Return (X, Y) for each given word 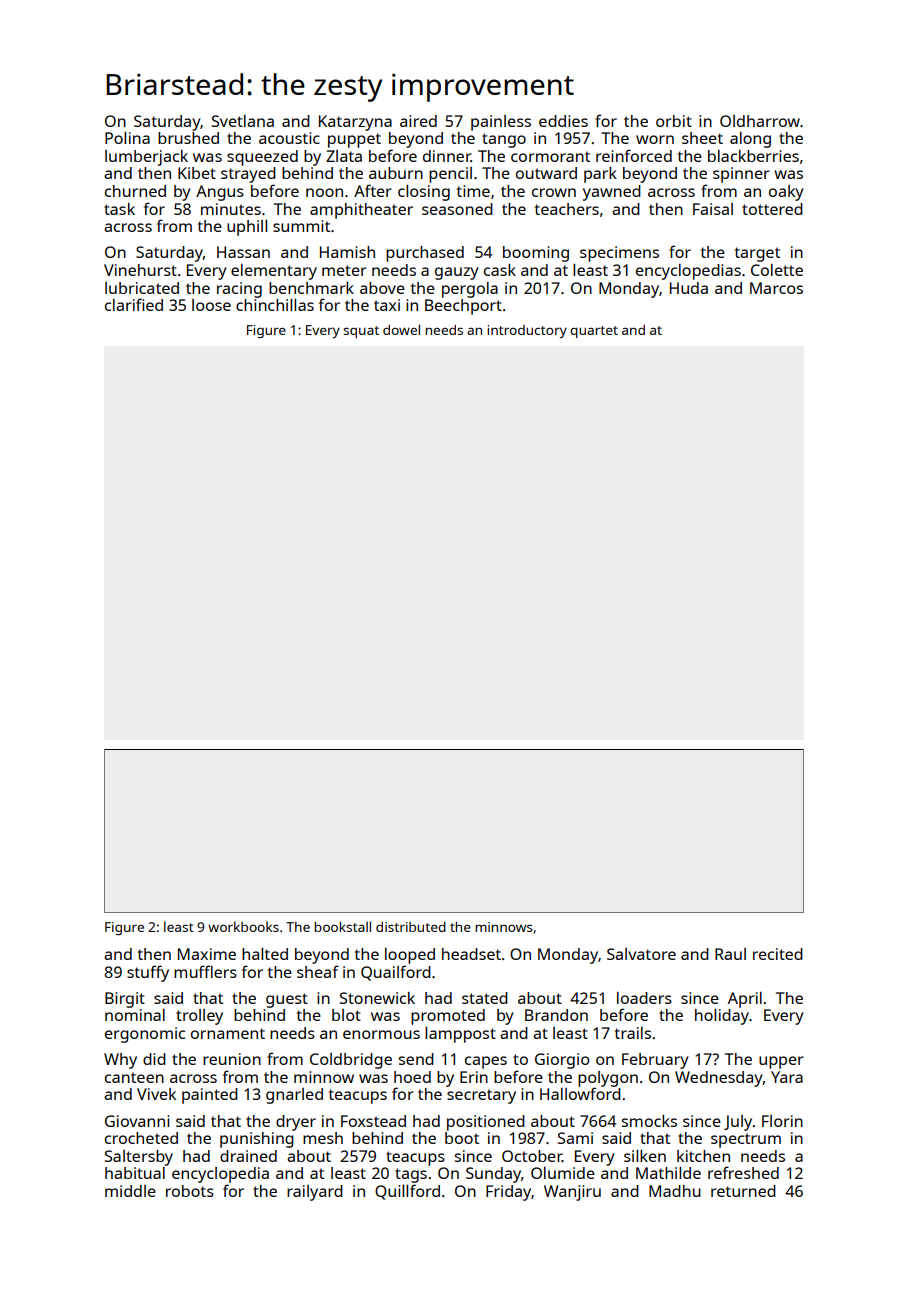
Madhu (675, 1191)
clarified (134, 304)
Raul (730, 954)
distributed (411, 927)
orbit (674, 121)
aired (418, 121)
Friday (509, 1193)
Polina (127, 138)
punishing (257, 1140)
